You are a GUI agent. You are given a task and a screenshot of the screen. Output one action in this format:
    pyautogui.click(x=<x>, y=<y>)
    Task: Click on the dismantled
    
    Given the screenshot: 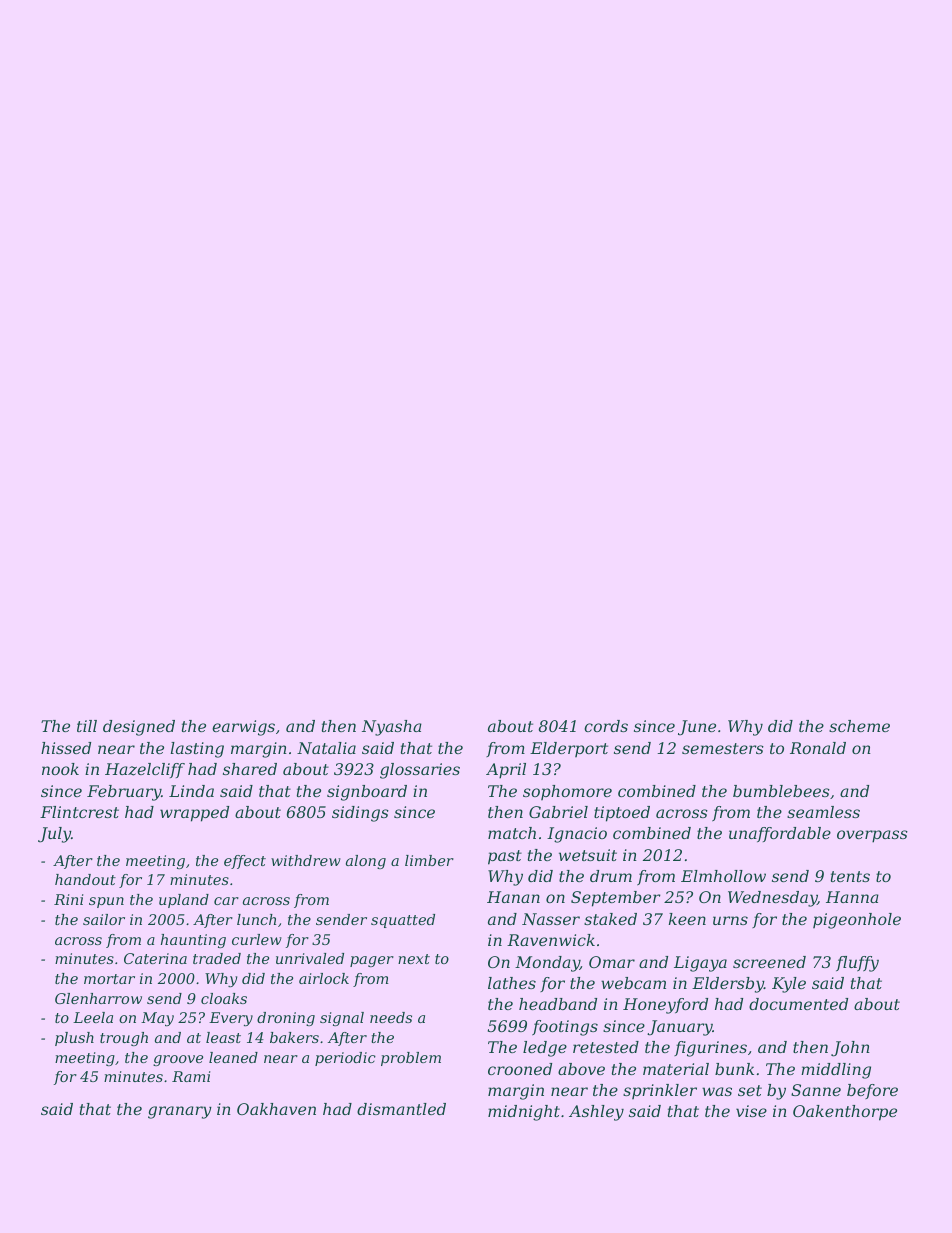 What is the action you would take?
    pyautogui.click(x=401, y=1109)
